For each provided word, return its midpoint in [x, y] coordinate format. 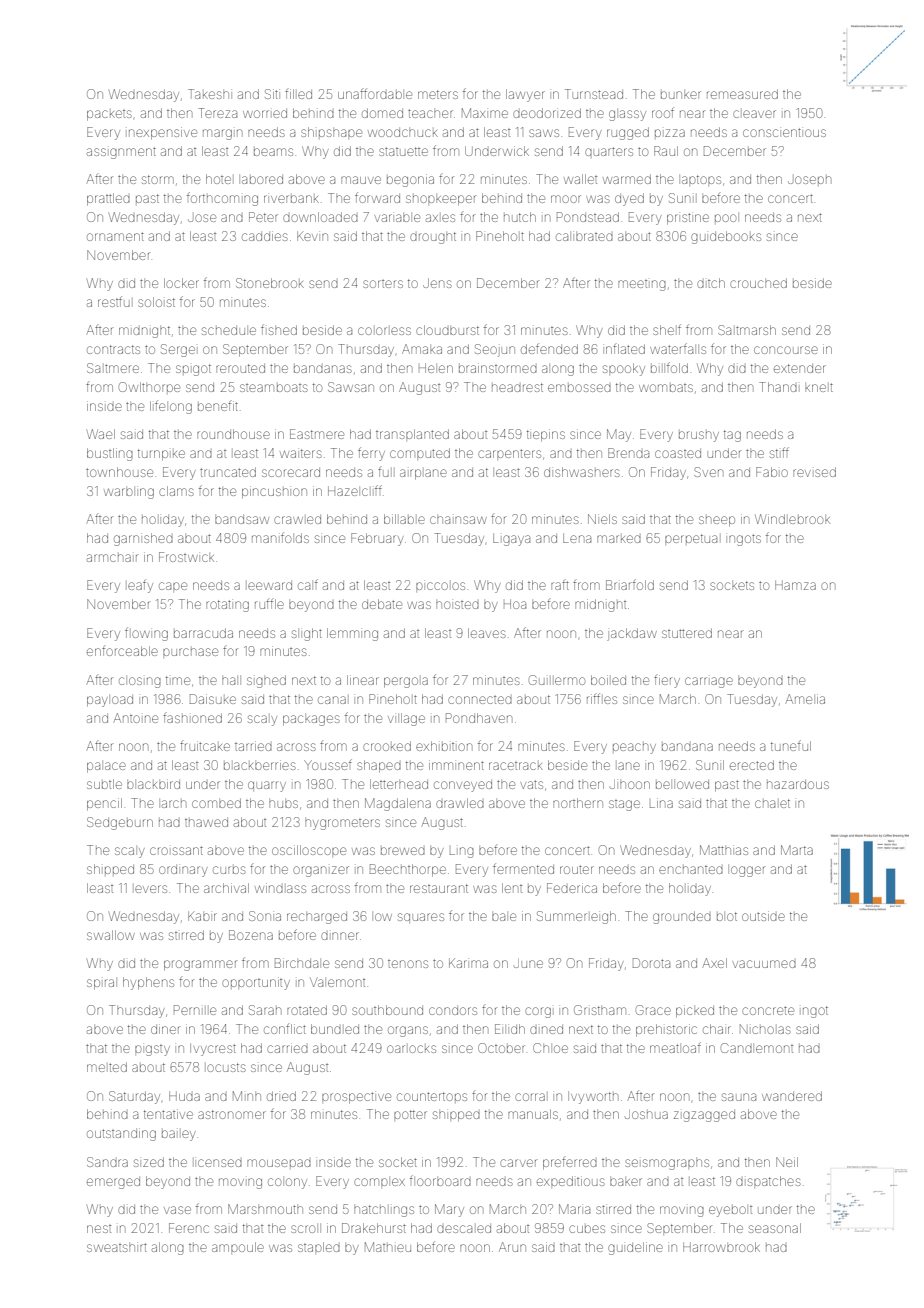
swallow [111, 935]
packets [109, 115]
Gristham [600, 1010]
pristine [688, 219]
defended [549, 348]
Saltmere [113, 368]
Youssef [328, 764]
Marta [797, 850]
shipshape [331, 132]
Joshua [646, 1114]
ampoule [238, 1247]
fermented [523, 868]
